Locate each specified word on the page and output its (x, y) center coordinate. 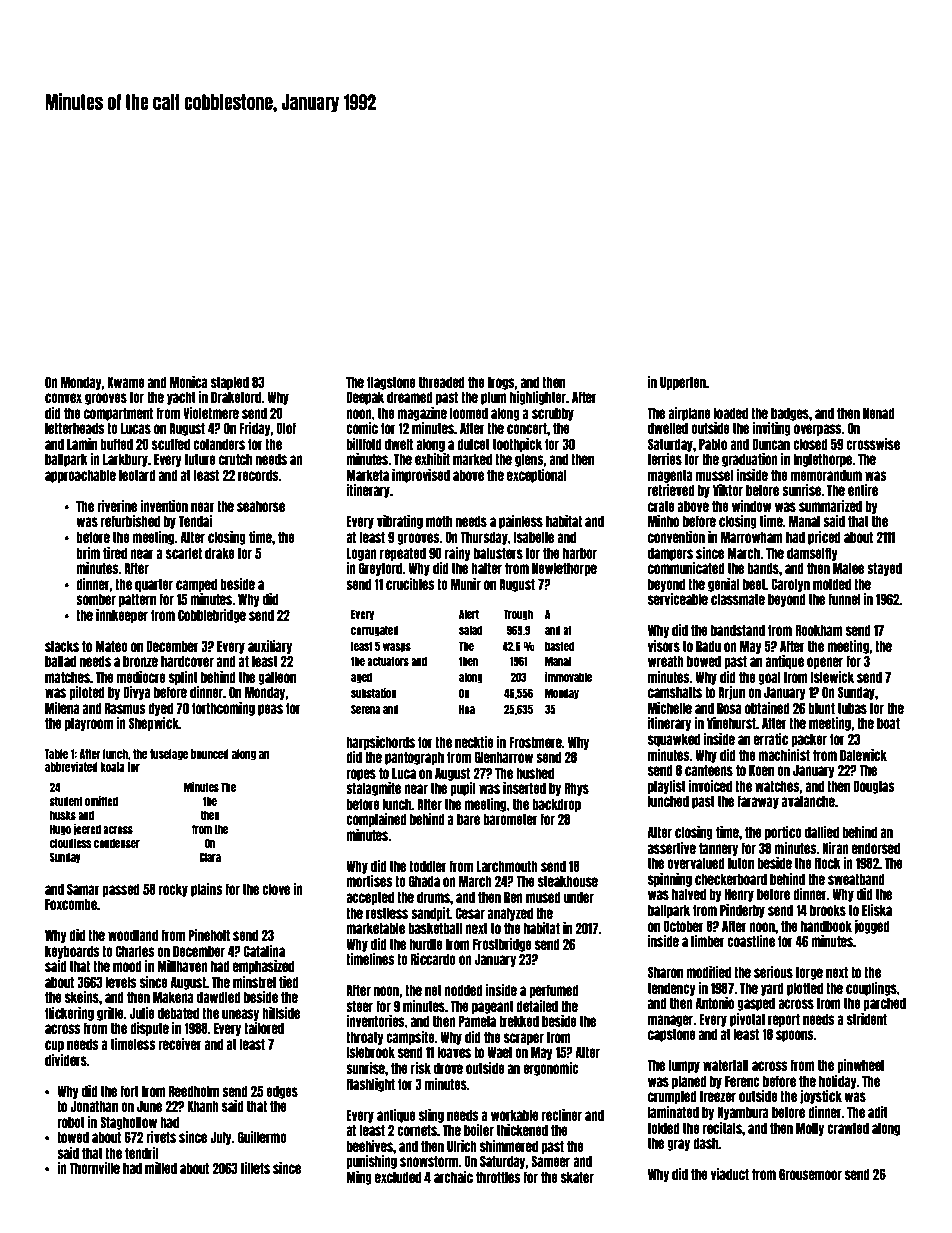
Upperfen (683, 383)
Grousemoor (810, 1174)
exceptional (537, 476)
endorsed (876, 848)
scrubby (553, 414)
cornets (417, 1130)
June (149, 1106)
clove (276, 889)
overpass (818, 430)
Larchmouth (507, 866)
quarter (154, 585)
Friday (255, 429)
